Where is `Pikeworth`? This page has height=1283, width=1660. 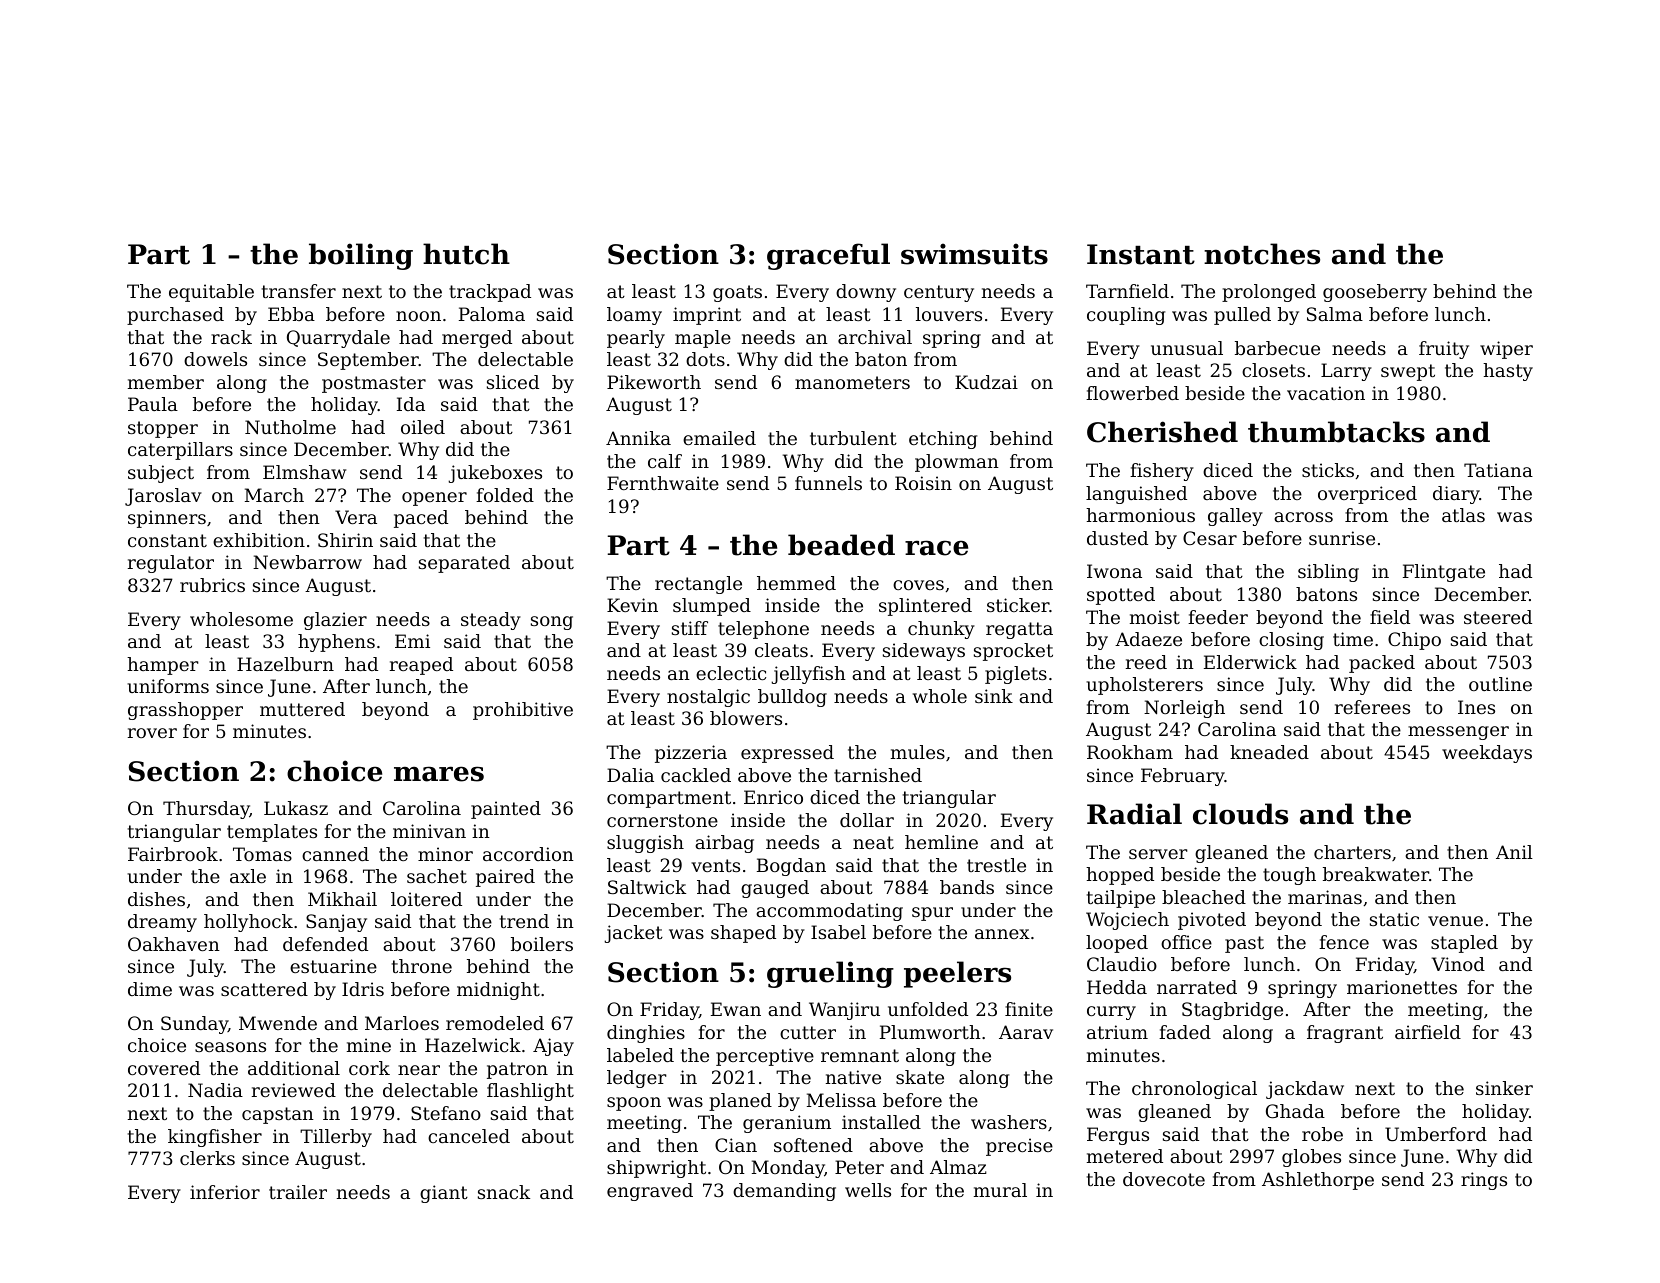 Pikeworth is located at coordinates (654, 382).
